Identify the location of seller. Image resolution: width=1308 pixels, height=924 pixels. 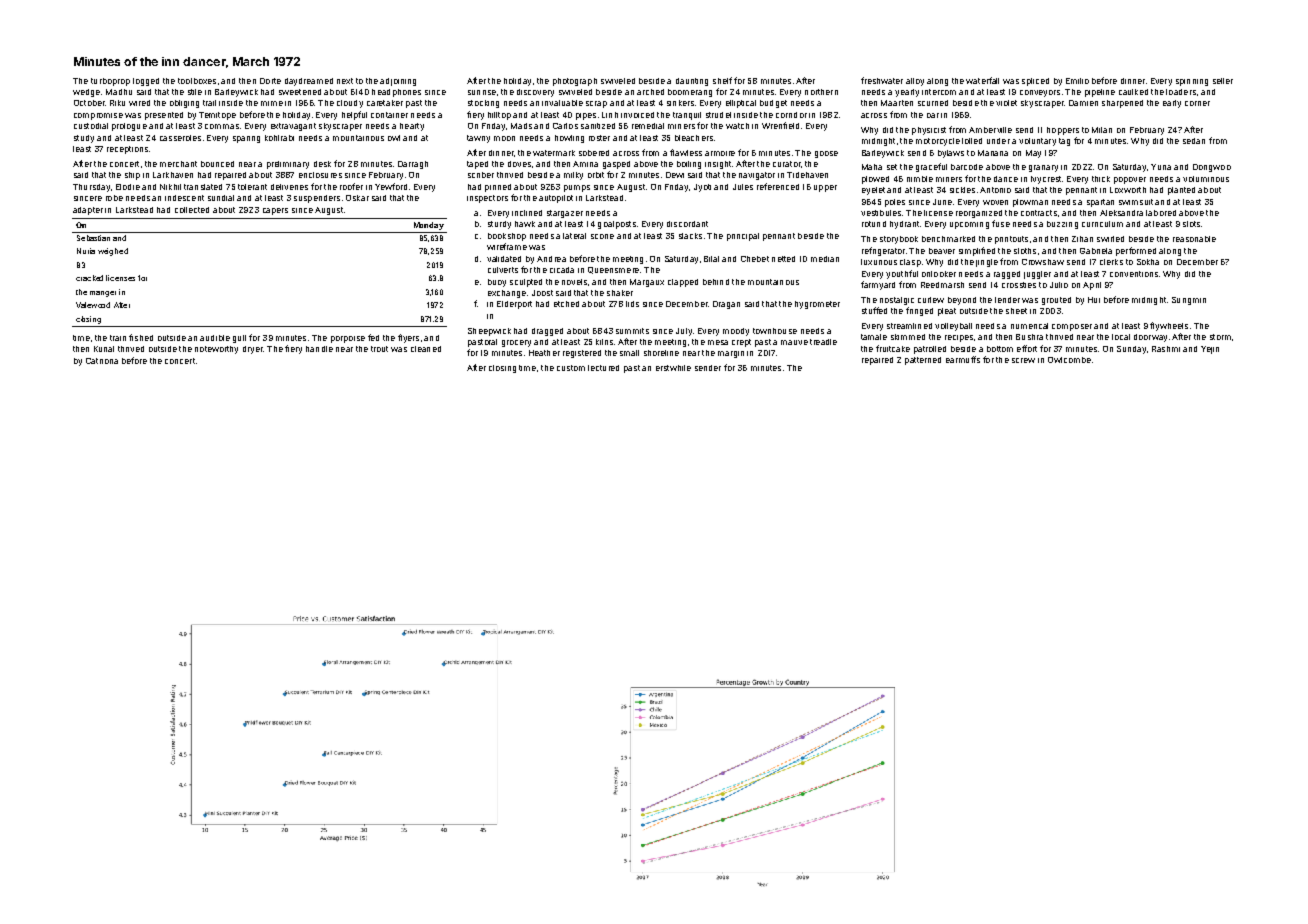
(1223, 81).
